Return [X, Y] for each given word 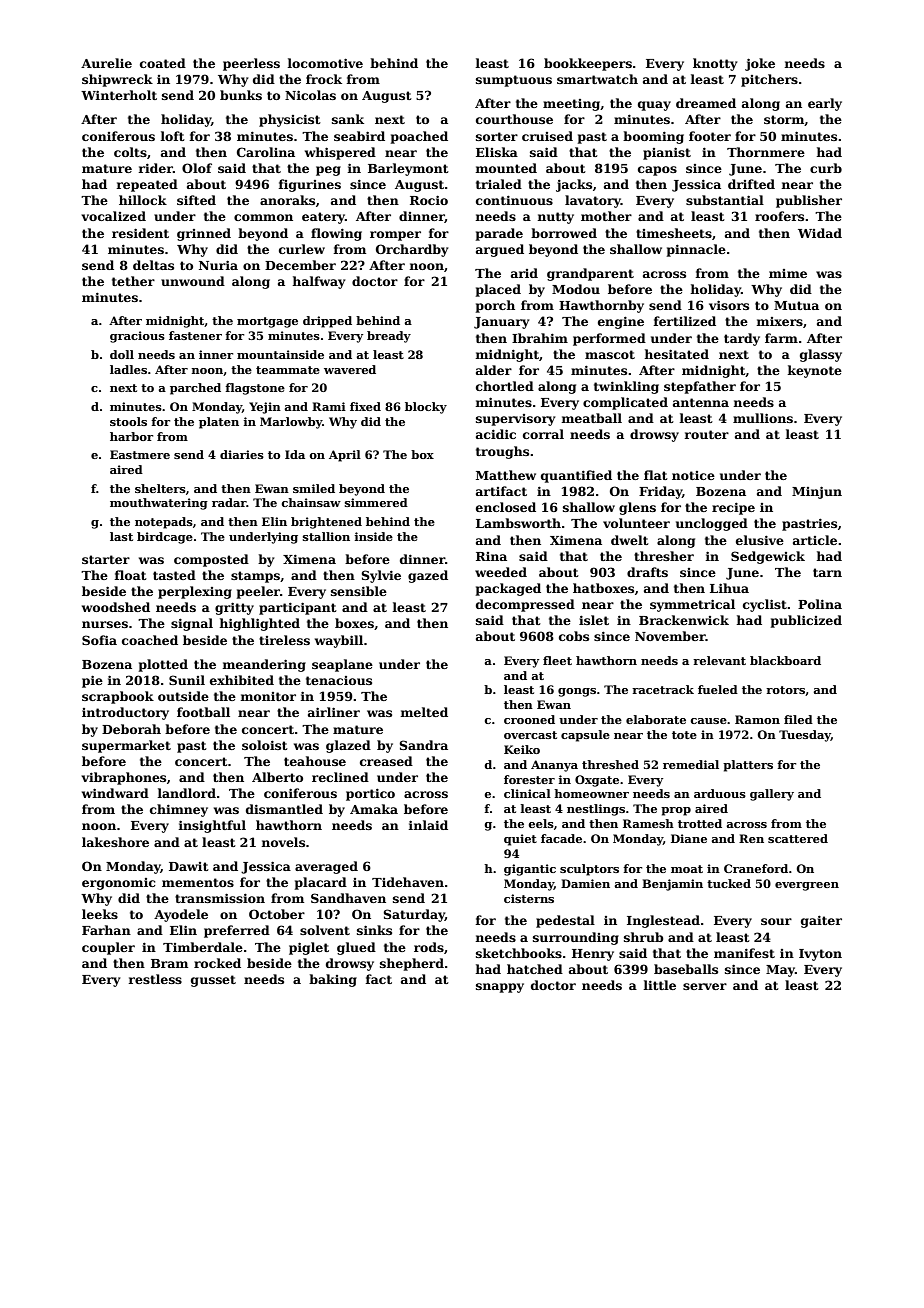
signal [192, 624]
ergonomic [118, 884]
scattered [798, 838]
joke [760, 64]
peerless [251, 64]
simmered [376, 502]
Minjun [817, 492]
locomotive [325, 63]
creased [386, 761]
